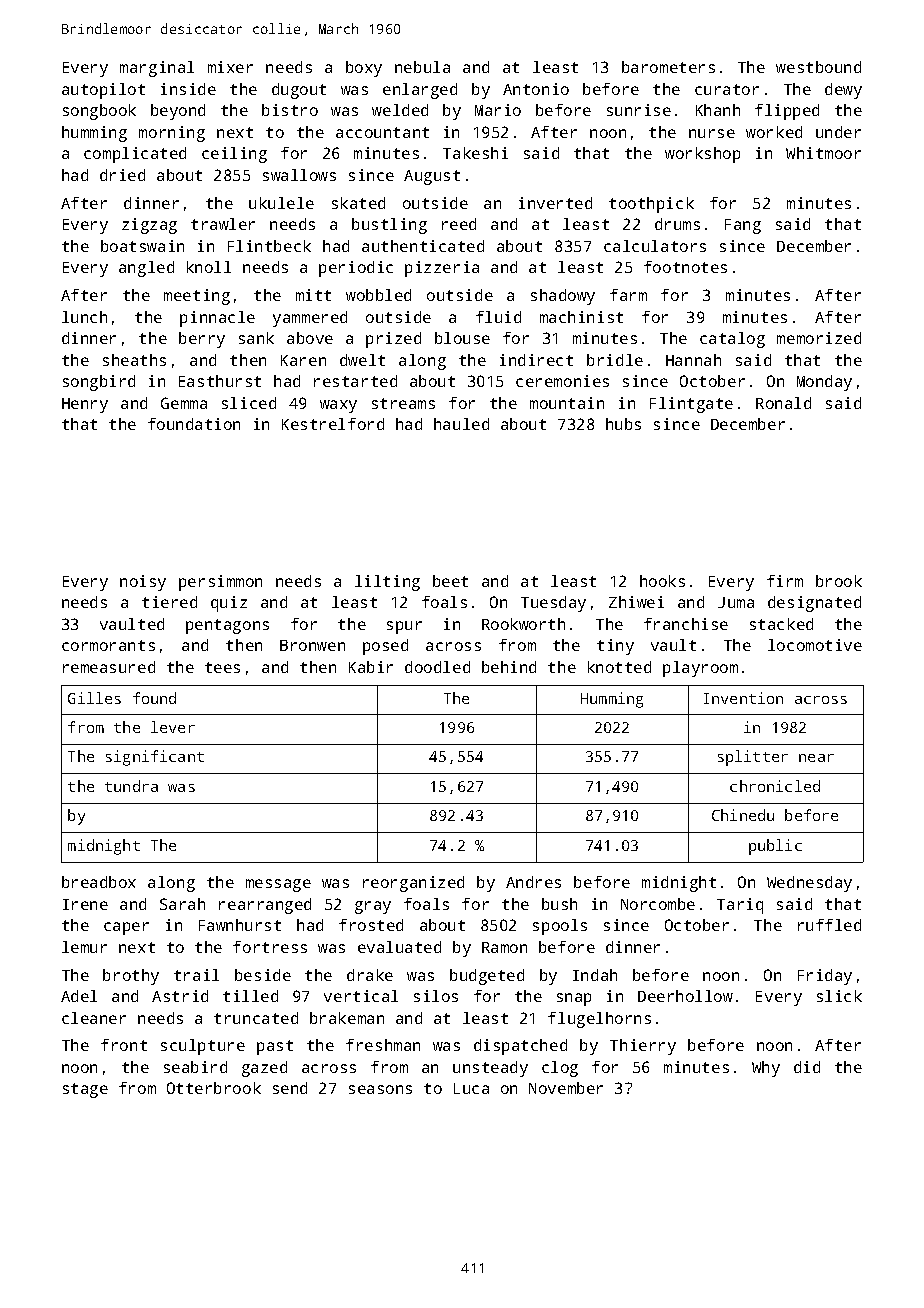  Describe the element at coordinates (461, 424) in the page. I see `hauled` at that location.
